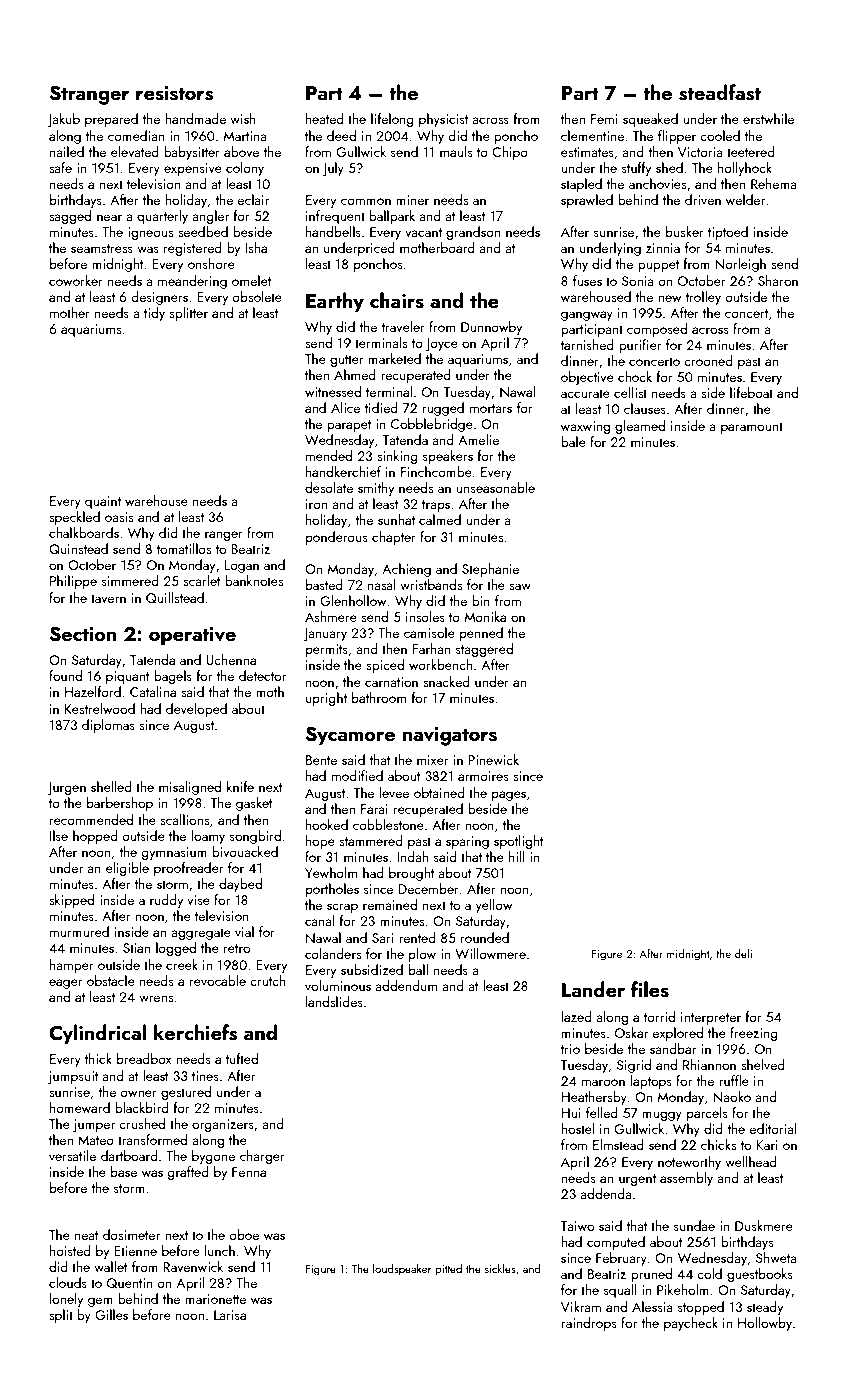 Image resolution: width=849 pixels, height=1400 pixels. What do you see at coordinates (201, 934) in the image?
I see `aggregate` at bounding box center [201, 934].
